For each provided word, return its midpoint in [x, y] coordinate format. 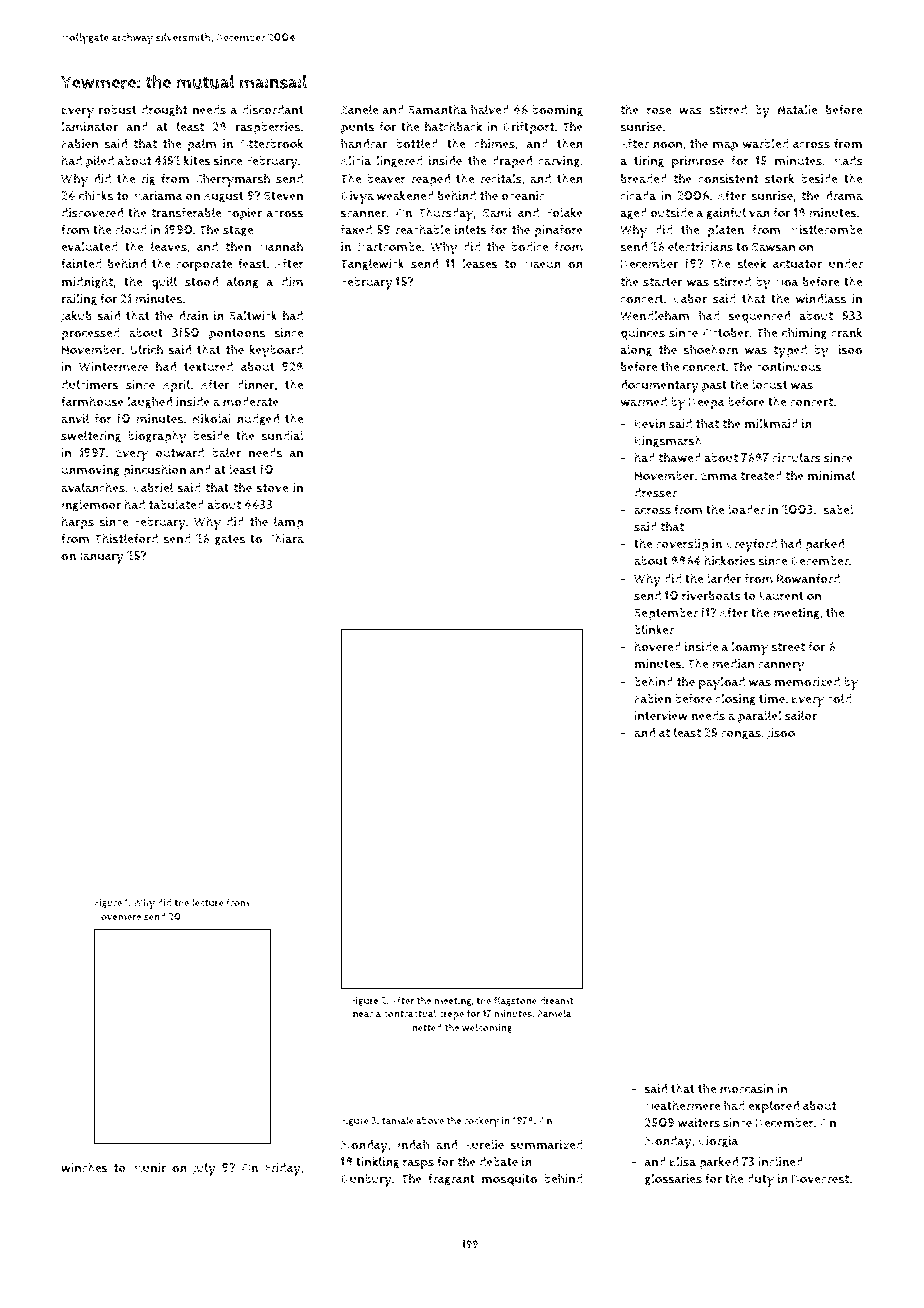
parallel [760, 717]
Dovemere [117, 917]
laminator [90, 126]
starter [662, 282]
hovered [657, 646]
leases [480, 263]
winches [84, 1167]
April [176, 386]
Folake [564, 212]
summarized [547, 1145]
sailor [801, 715]
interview [661, 716]
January [101, 557]
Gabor [690, 299]
